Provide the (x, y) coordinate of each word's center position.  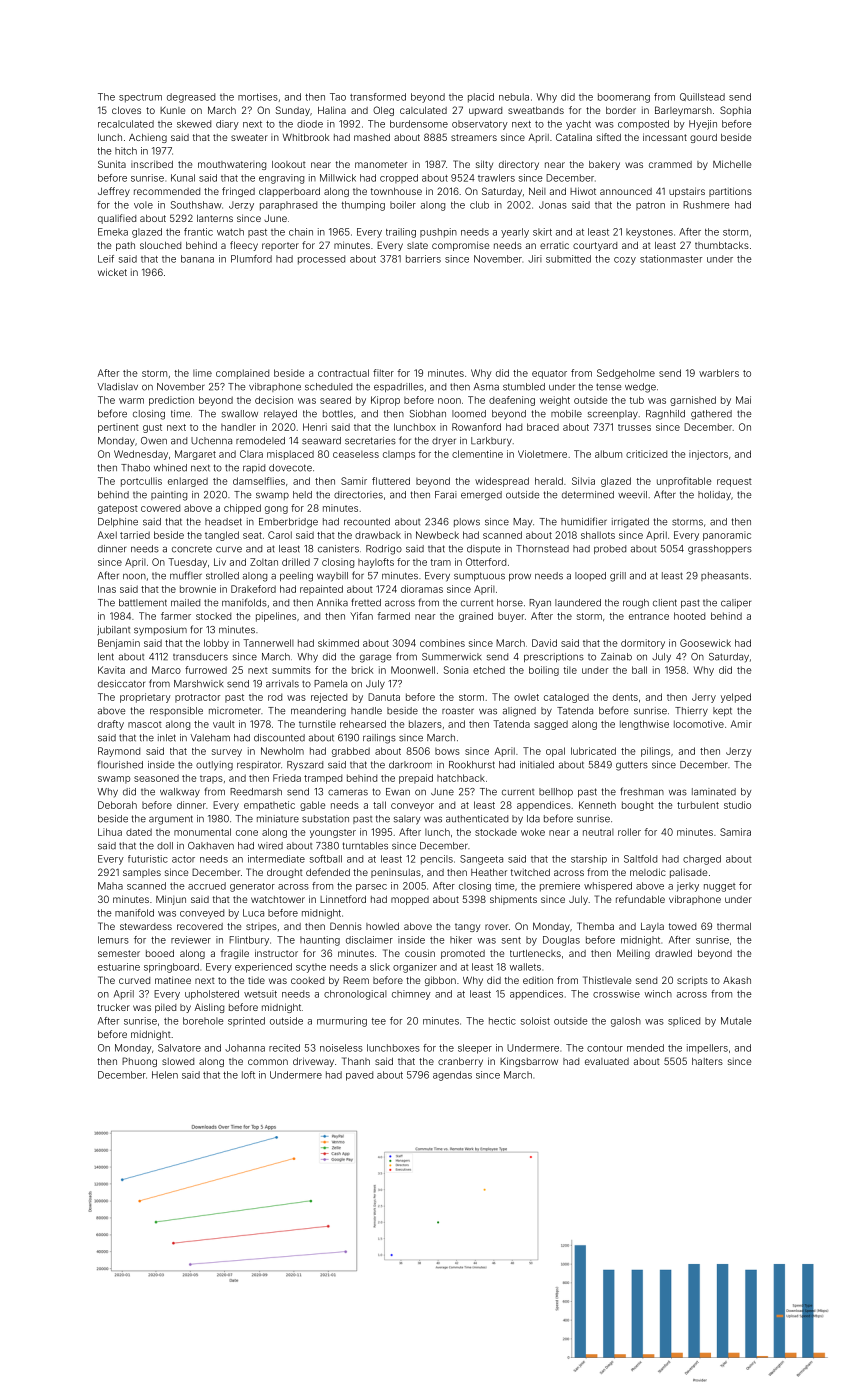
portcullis (141, 482)
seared (335, 400)
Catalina (574, 137)
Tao (338, 97)
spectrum (140, 98)
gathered (711, 415)
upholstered (212, 995)
